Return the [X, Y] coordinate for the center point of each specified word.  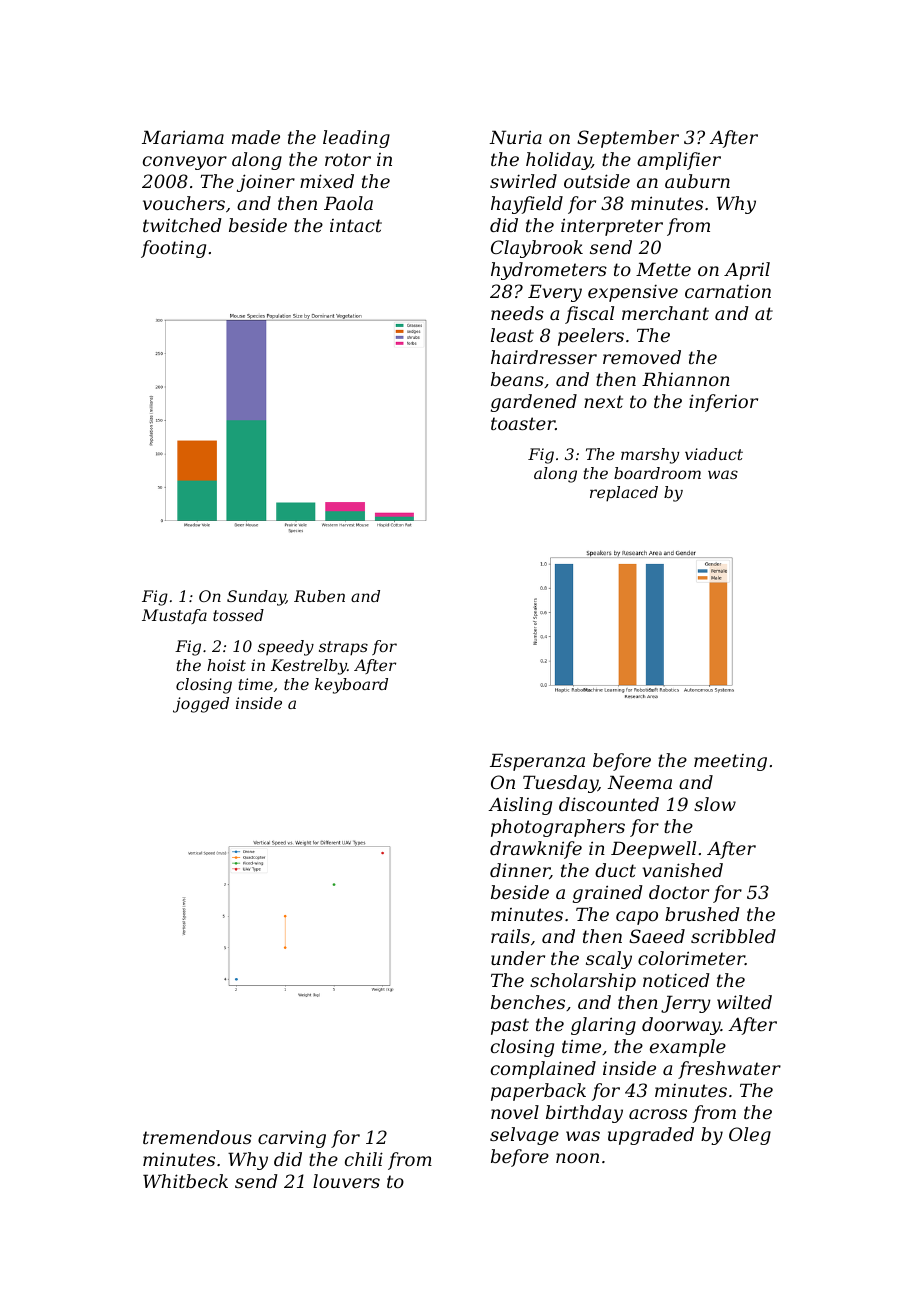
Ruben [319, 596]
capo [637, 918]
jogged [201, 705]
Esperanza [537, 762]
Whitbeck [185, 1181]
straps [343, 648]
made [256, 137]
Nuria [515, 137]
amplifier [679, 161]
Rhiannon [686, 379]
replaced [624, 494]
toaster [523, 423]
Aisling [520, 806]
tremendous [197, 1137]
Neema [639, 782]
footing [173, 249]
